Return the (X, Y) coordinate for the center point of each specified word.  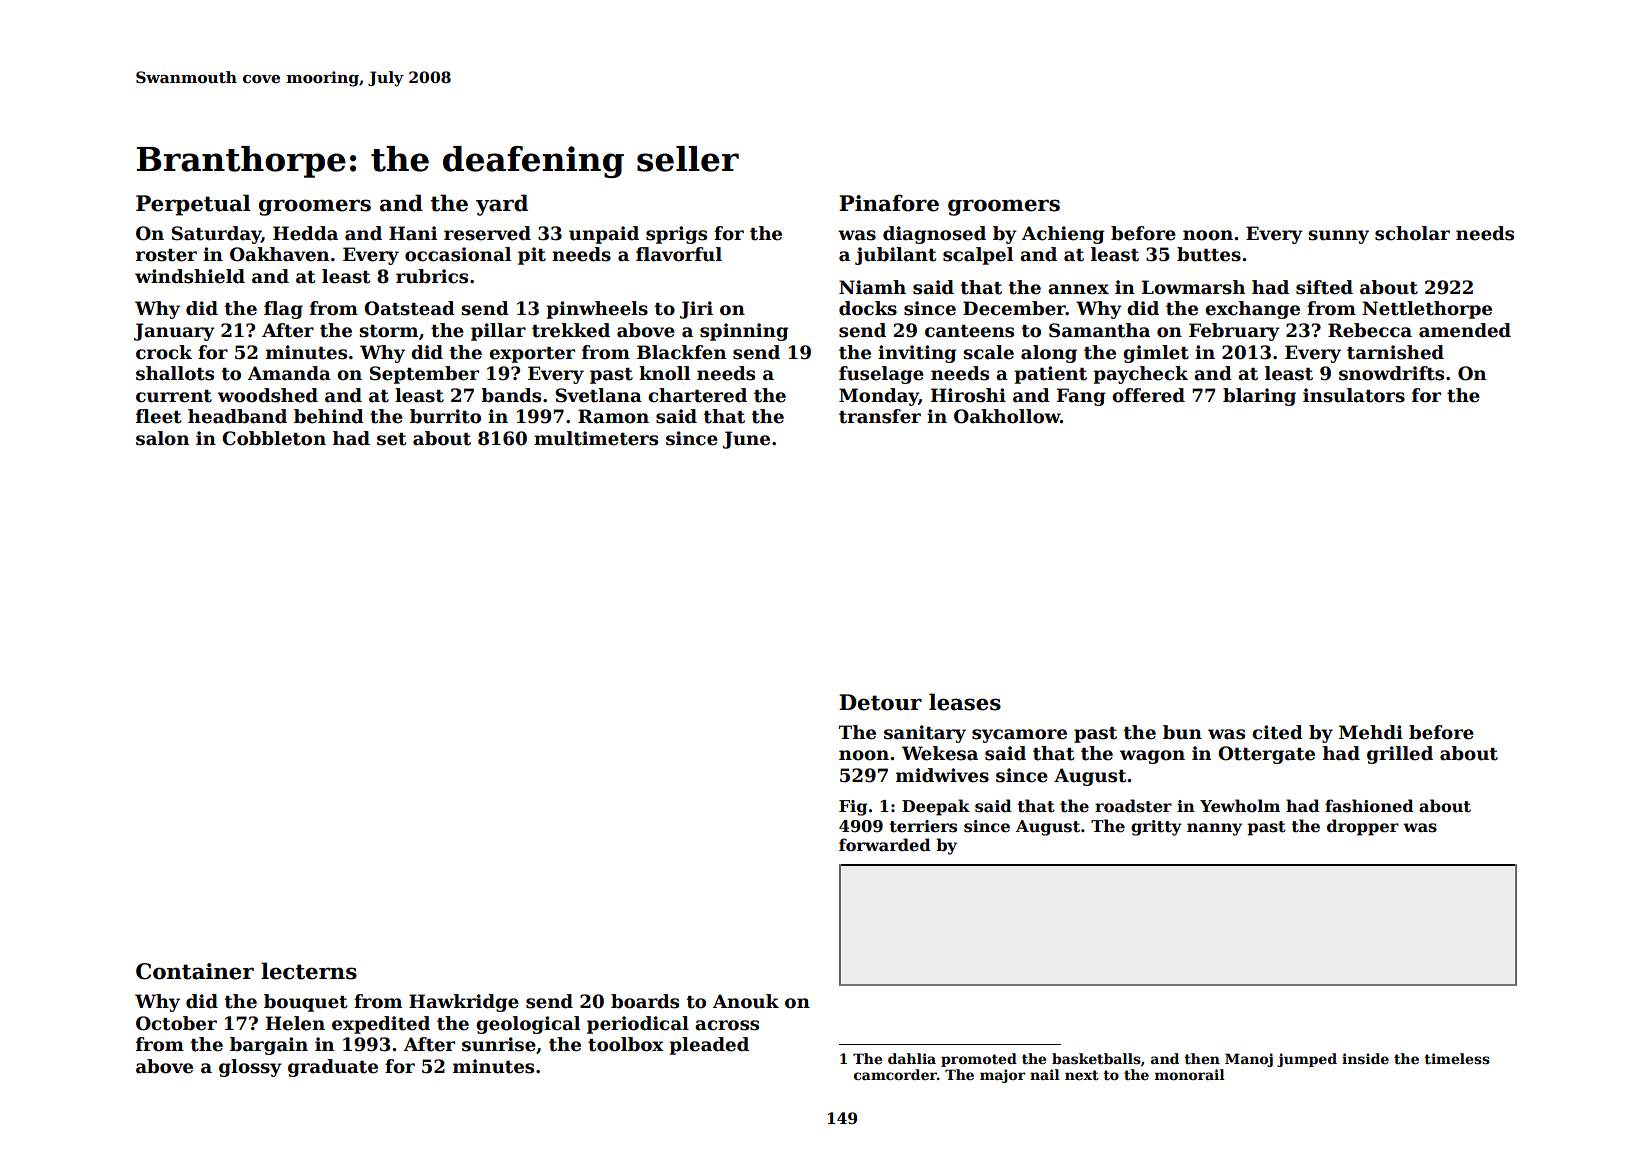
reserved (487, 233)
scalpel (978, 256)
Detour (880, 702)
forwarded (885, 845)
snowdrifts (1391, 373)
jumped (1307, 1060)
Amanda (289, 373)
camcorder (895, 1074)
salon (162, 438)
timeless (1457, 1058)
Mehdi (1371, 732)
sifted (1324, 287)
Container (195, 971)
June (746, 440)
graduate (333, 1068)
